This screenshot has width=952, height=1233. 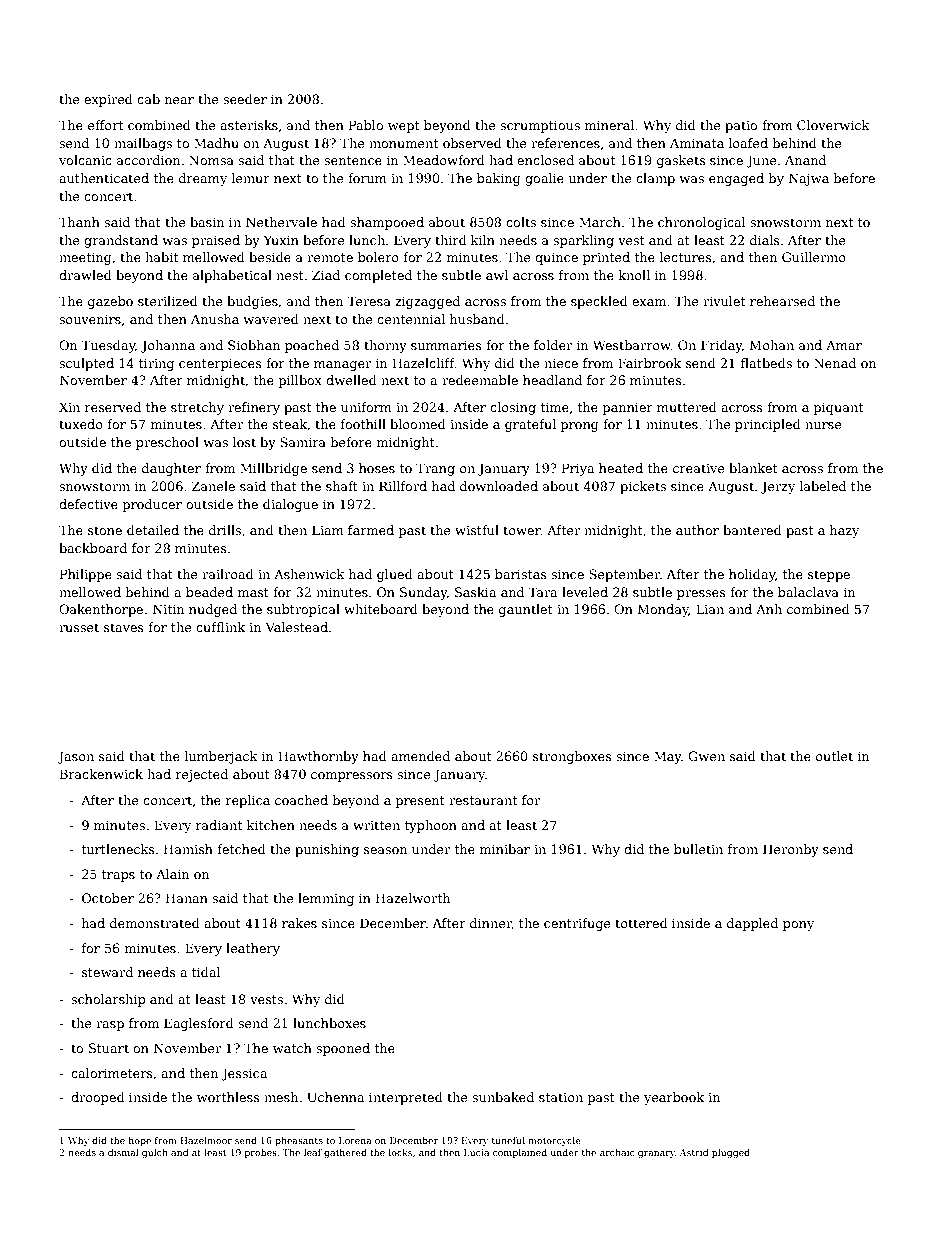 I want to click on balaclava, so click(x=808, y=592).
